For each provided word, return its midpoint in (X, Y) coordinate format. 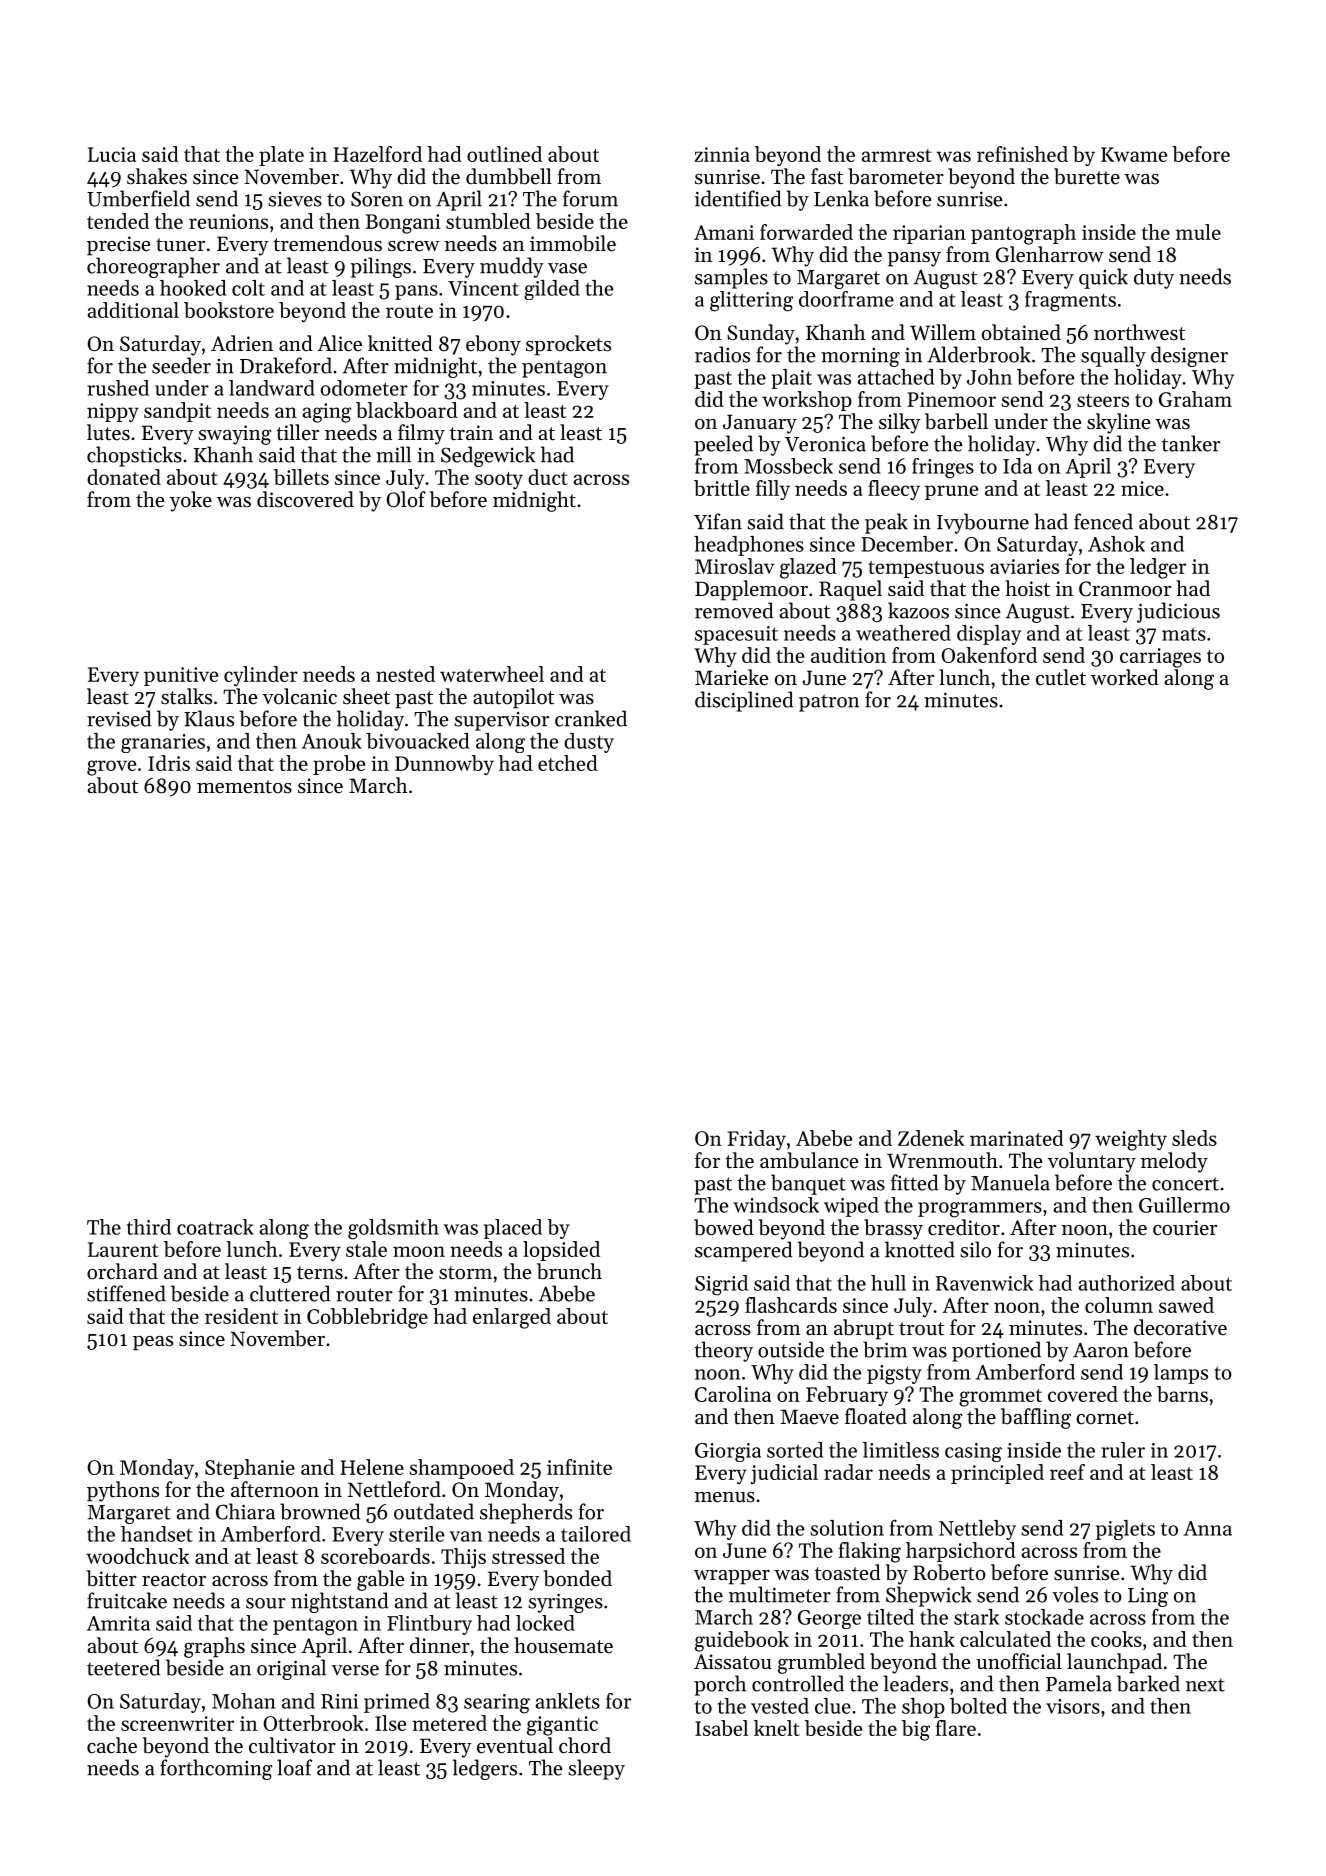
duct (548, 477)
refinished (1022, 154)
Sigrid (721, 1285)
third (149, 1227)
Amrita (118, 1623)
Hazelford (377, 154)
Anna (1208, 1528)
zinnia (722, 154)
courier (1185, 1228)
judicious (1178, 612)
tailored (596, 1534)
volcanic (300, 696)
